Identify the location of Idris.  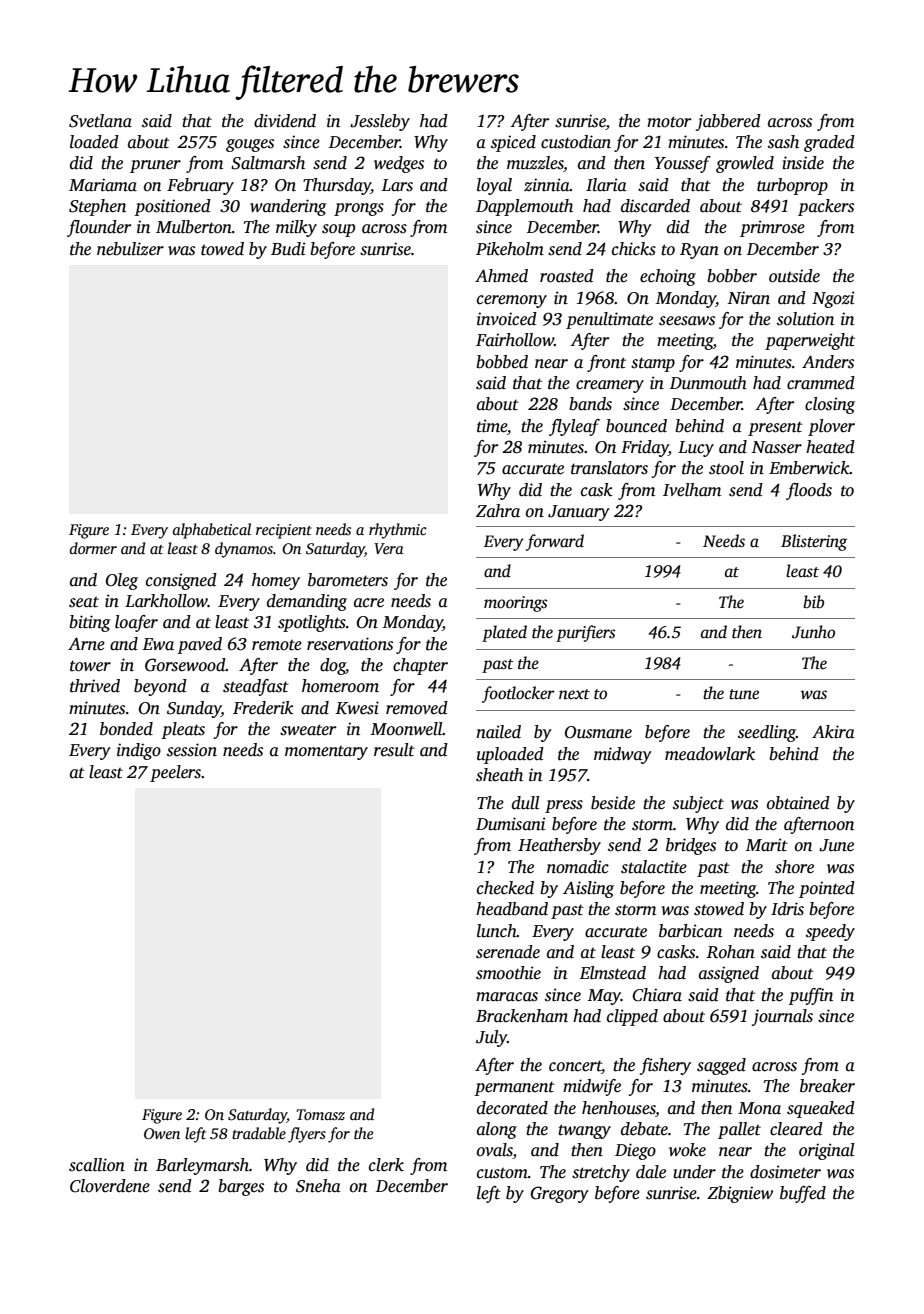
(787, 909).
